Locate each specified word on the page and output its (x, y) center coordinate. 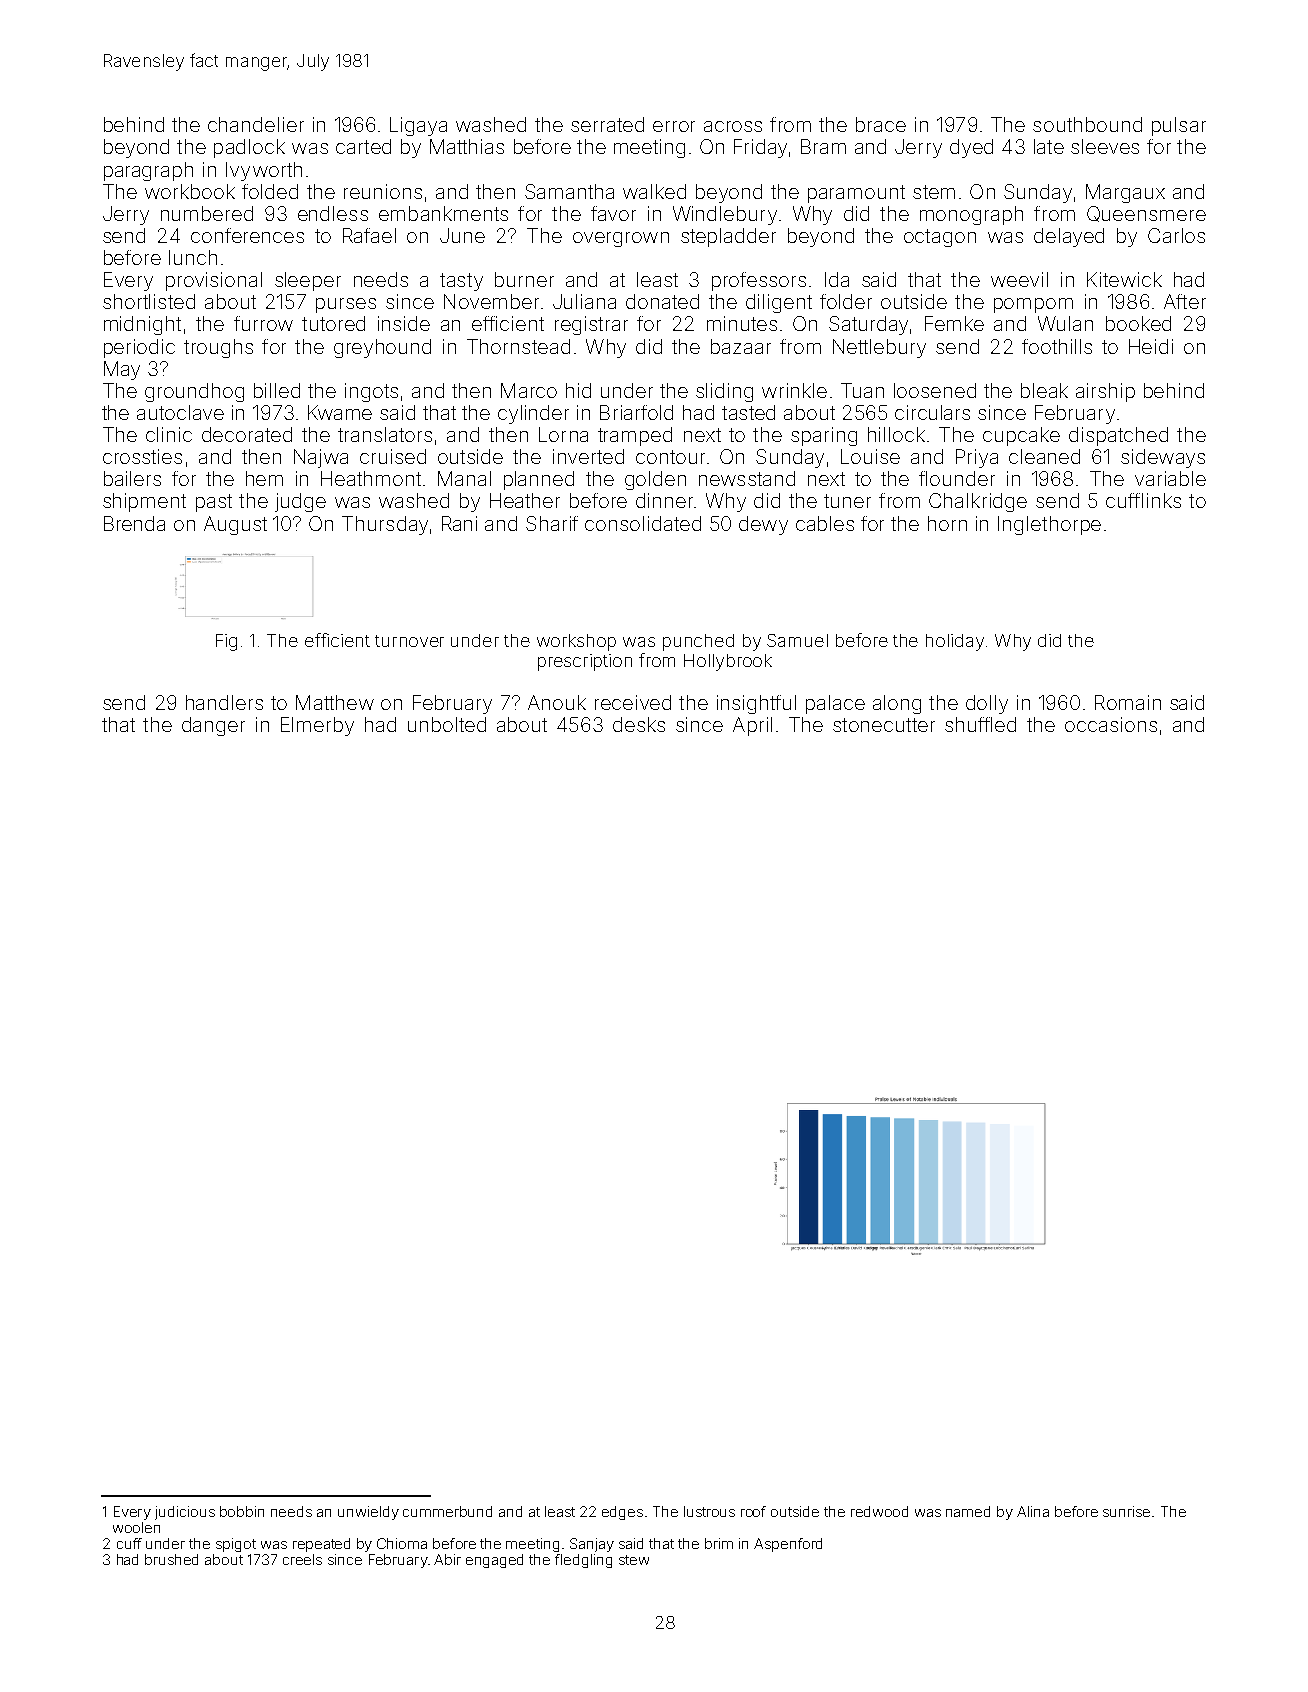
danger (213, 726)
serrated (607, 124)
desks (639, 724)
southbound (1087, 124)
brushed (171, 1559)
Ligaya (418, 126)
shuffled (980, 724)
